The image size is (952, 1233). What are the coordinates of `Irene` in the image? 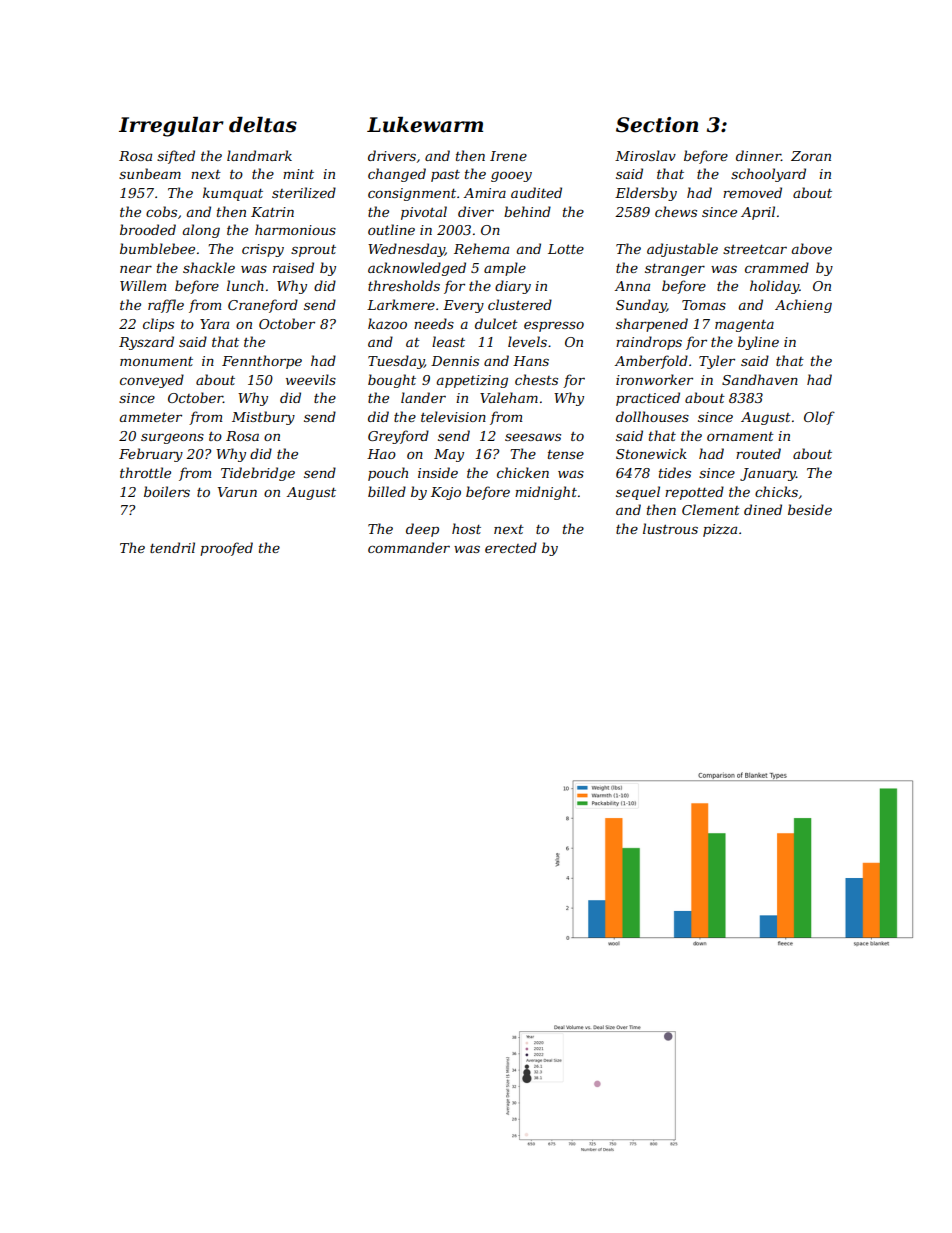 It's located at (508, 156).
